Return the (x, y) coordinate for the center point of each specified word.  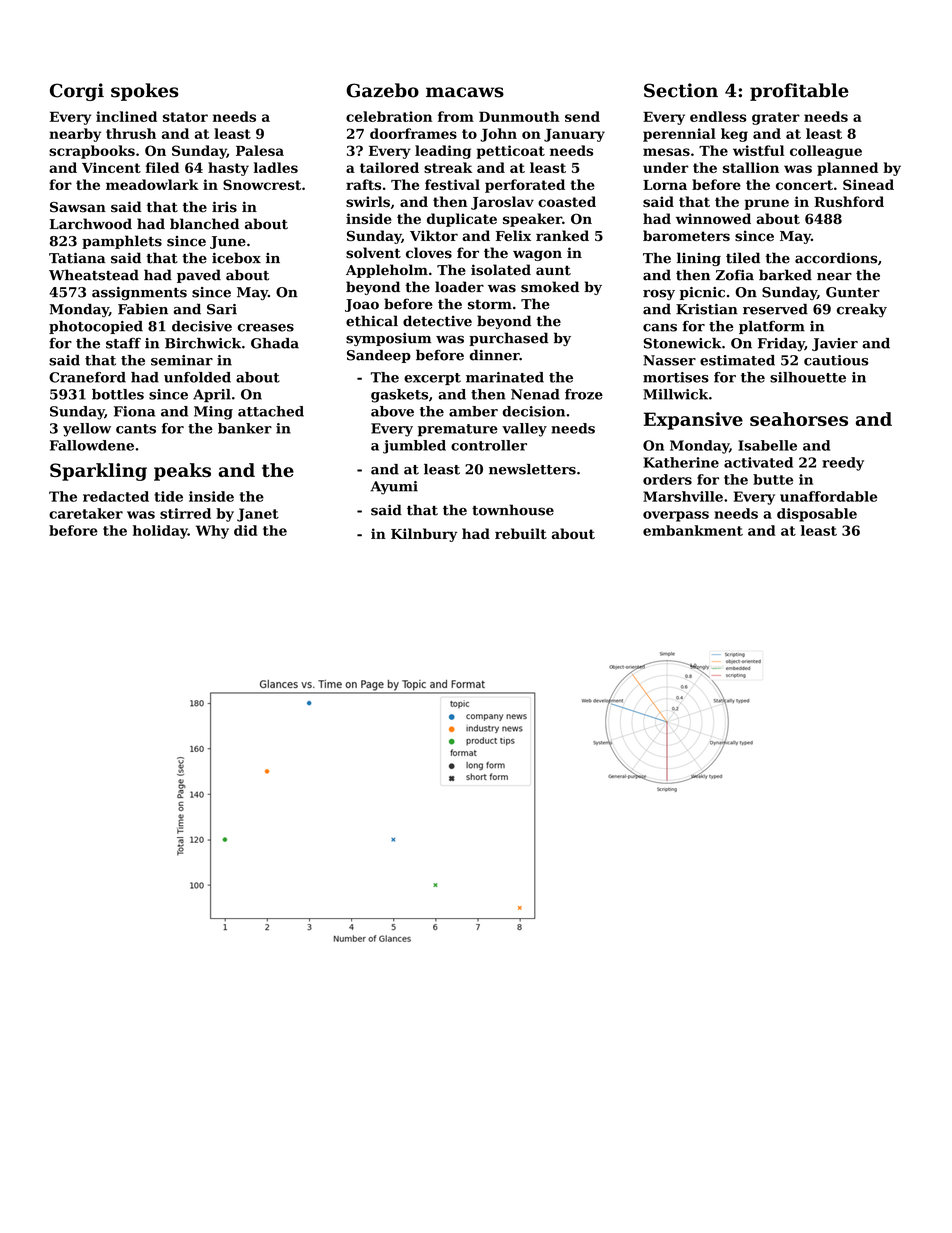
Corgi (77, 92)
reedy (843, 464)
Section (681, 90)
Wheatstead (94, 275)
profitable (799, 92)
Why (212, 532)
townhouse (513, 510)
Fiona (134, 411)
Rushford (849, 201)
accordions (836, 258)
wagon (537, 255)
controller (489, 445)
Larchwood (91, 224)
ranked (562, 235)
